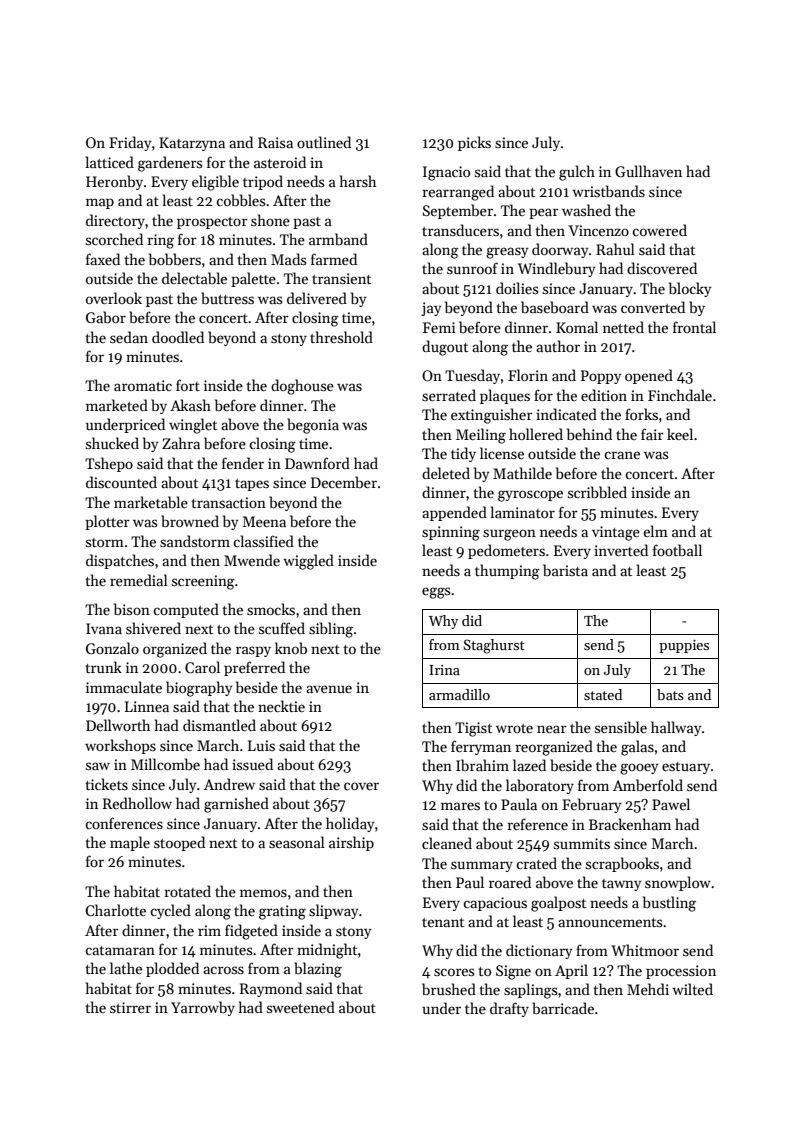 The height and width of the screenshot is (1140, 804). I want to click on elm, so click(655, 531).
